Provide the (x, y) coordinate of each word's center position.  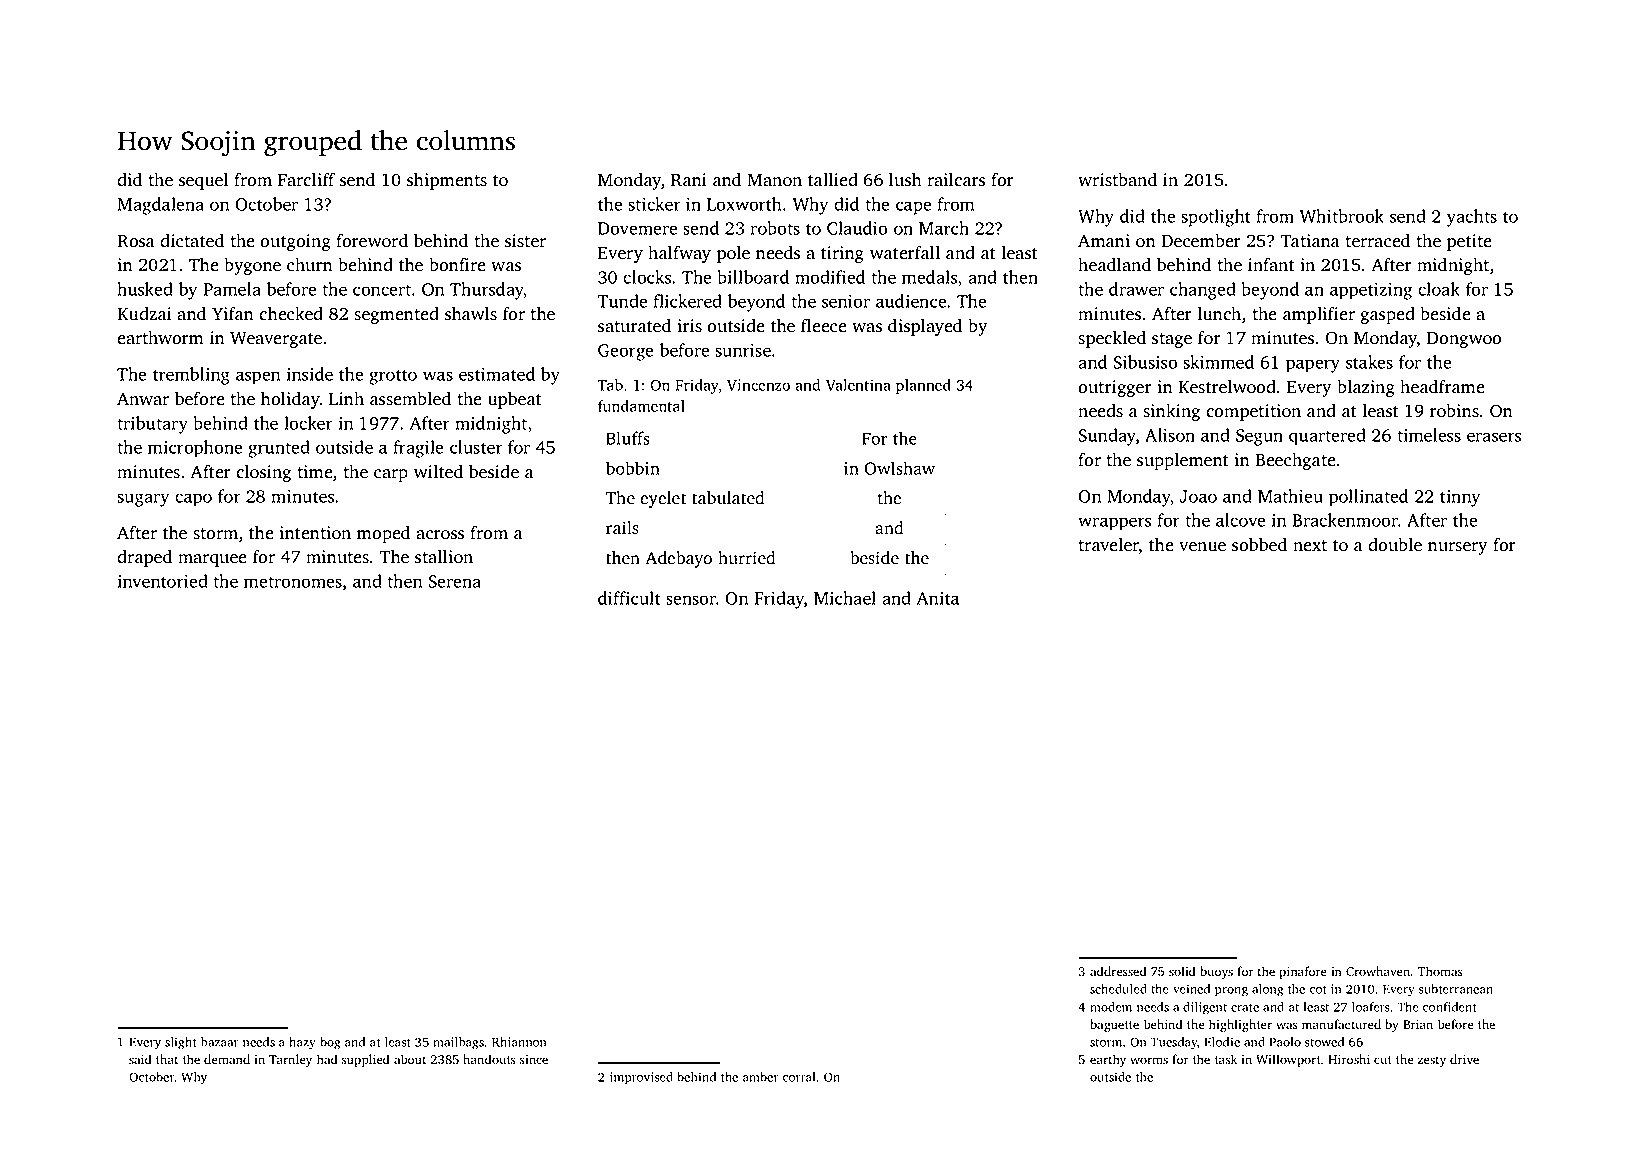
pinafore (1303, 972)
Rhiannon (519, 1042)
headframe (1442, 386)
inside (310, 374)
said (140, 1059)
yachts (1472, 218)
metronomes (293, 582)
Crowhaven (1378, 971)
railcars (956, 179)
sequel (203, 181)
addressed (1118, 971)
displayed (925, 327)
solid (1182, 971)
